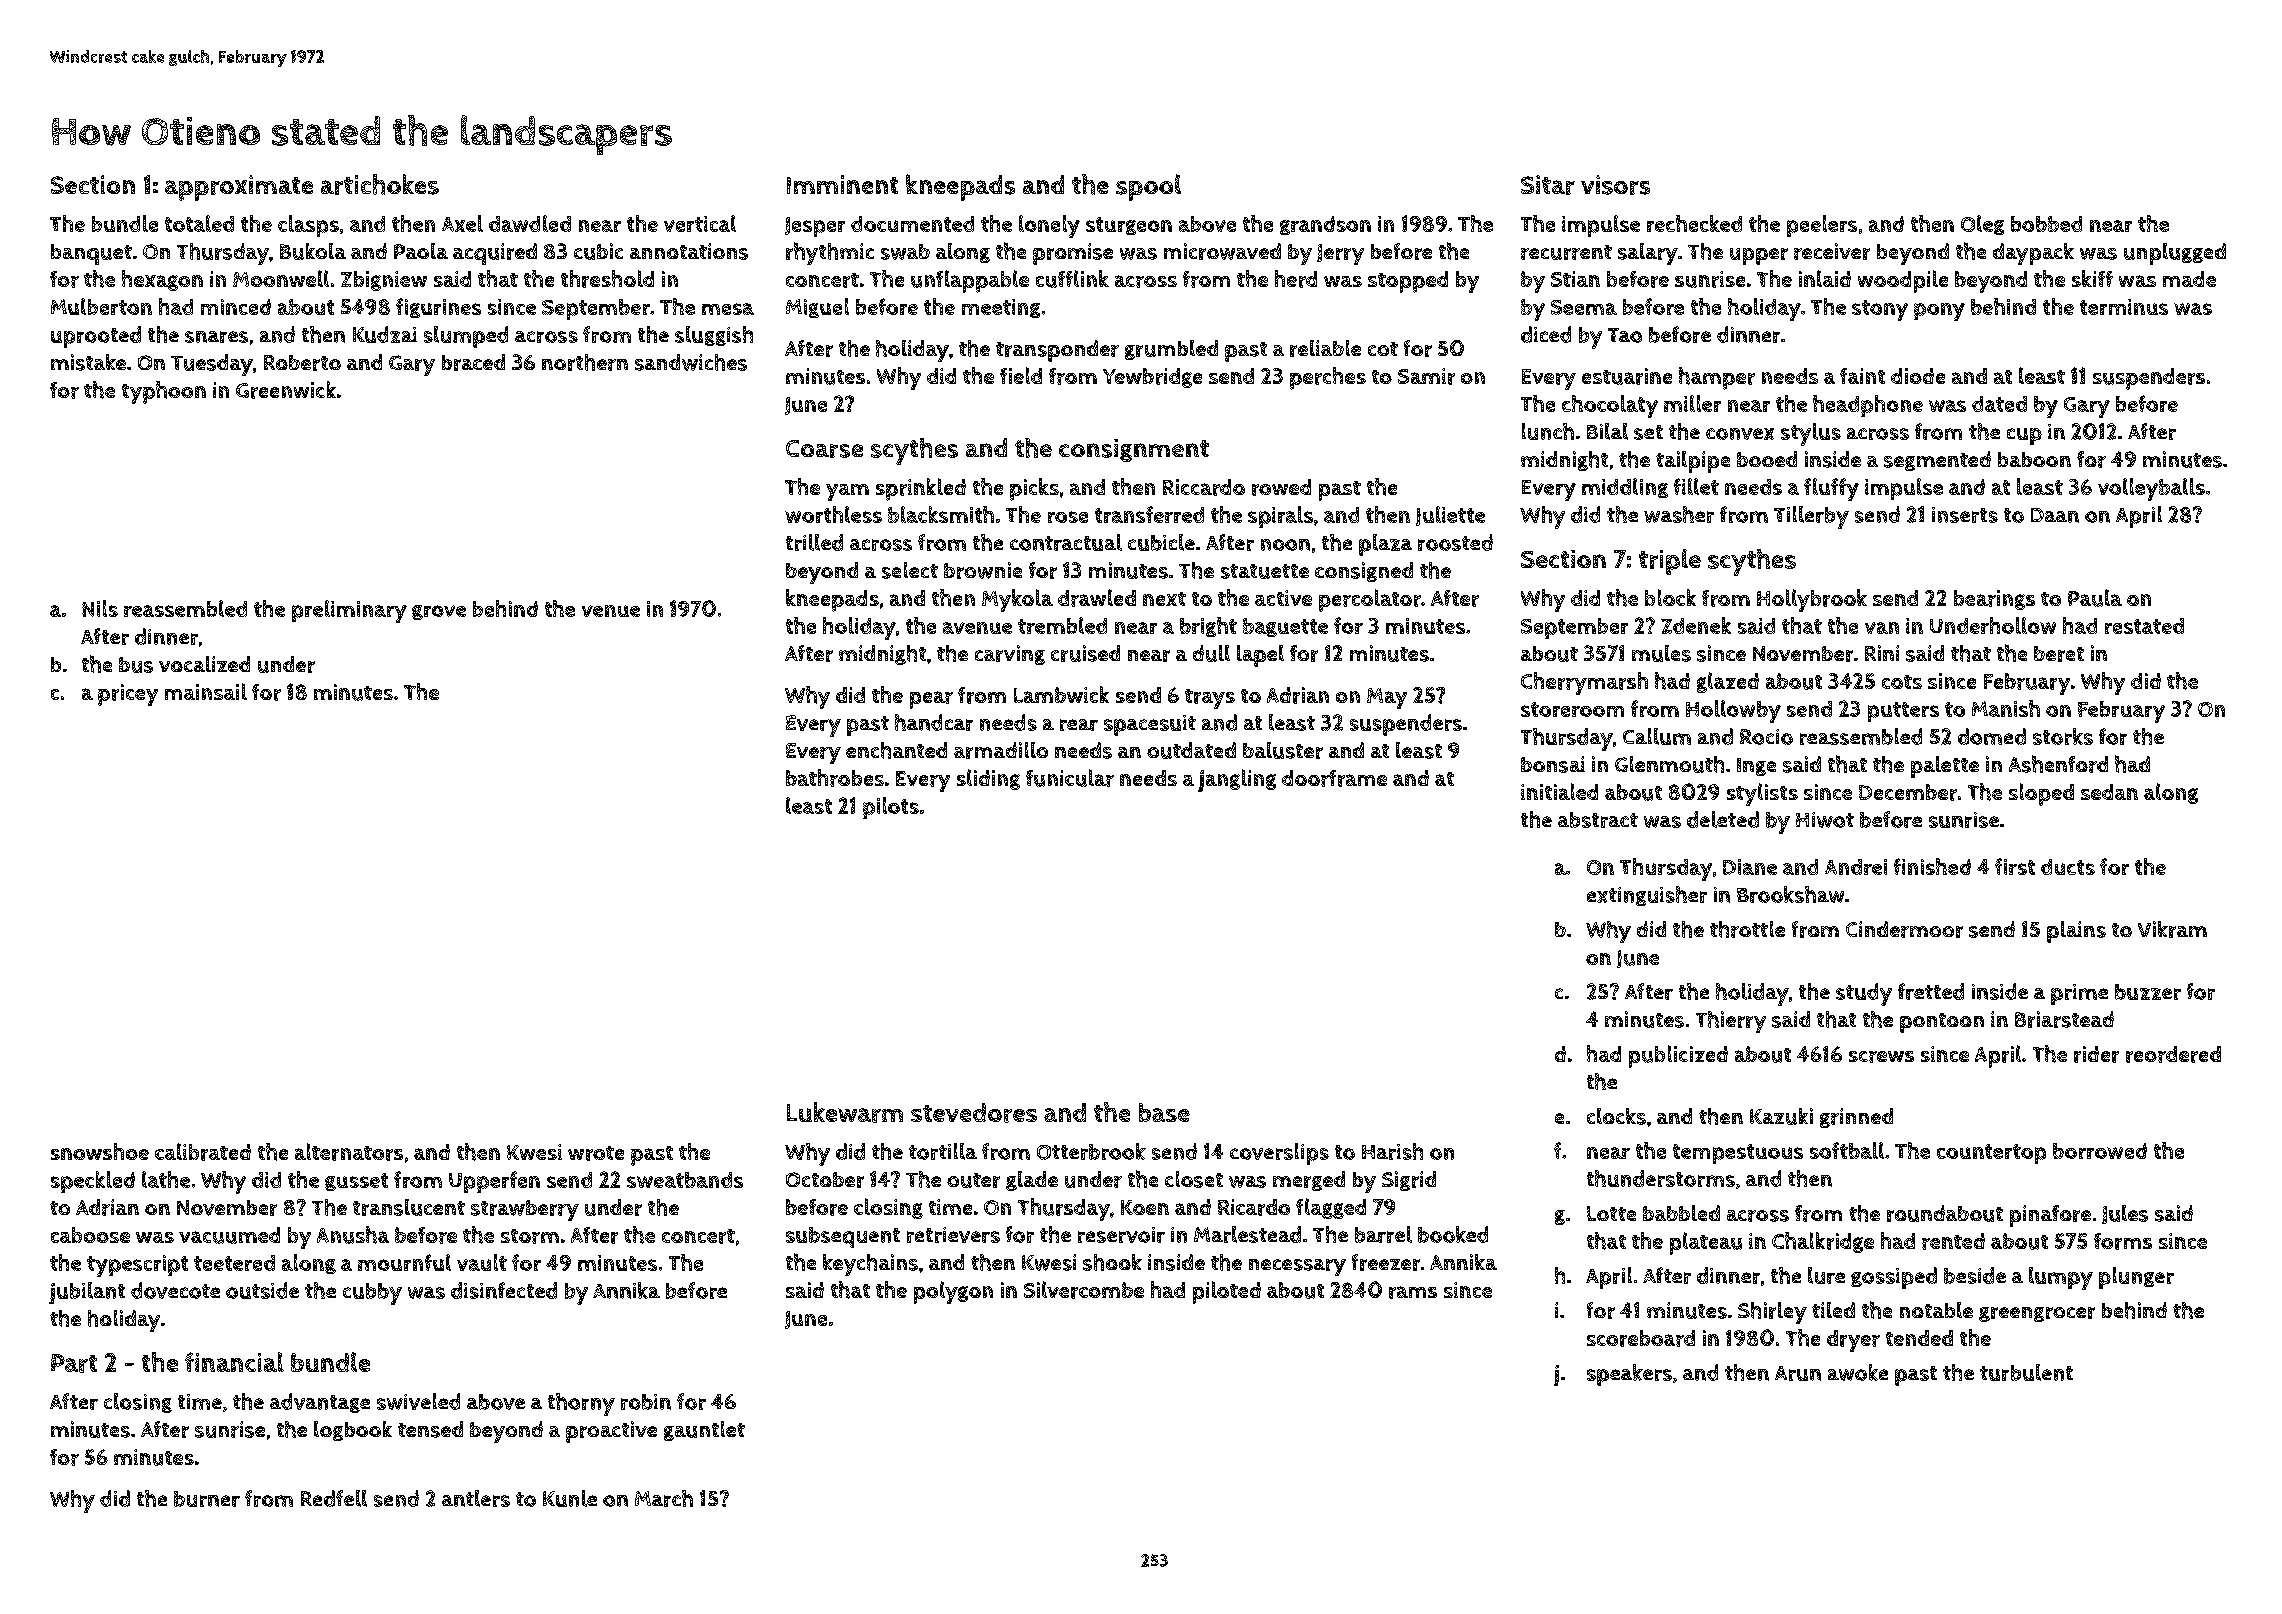 This page has width=2282, height=1614. What do you see at coordinates (607, 279) in the page?
I see `threshold` at bounding box center [607, 279].
